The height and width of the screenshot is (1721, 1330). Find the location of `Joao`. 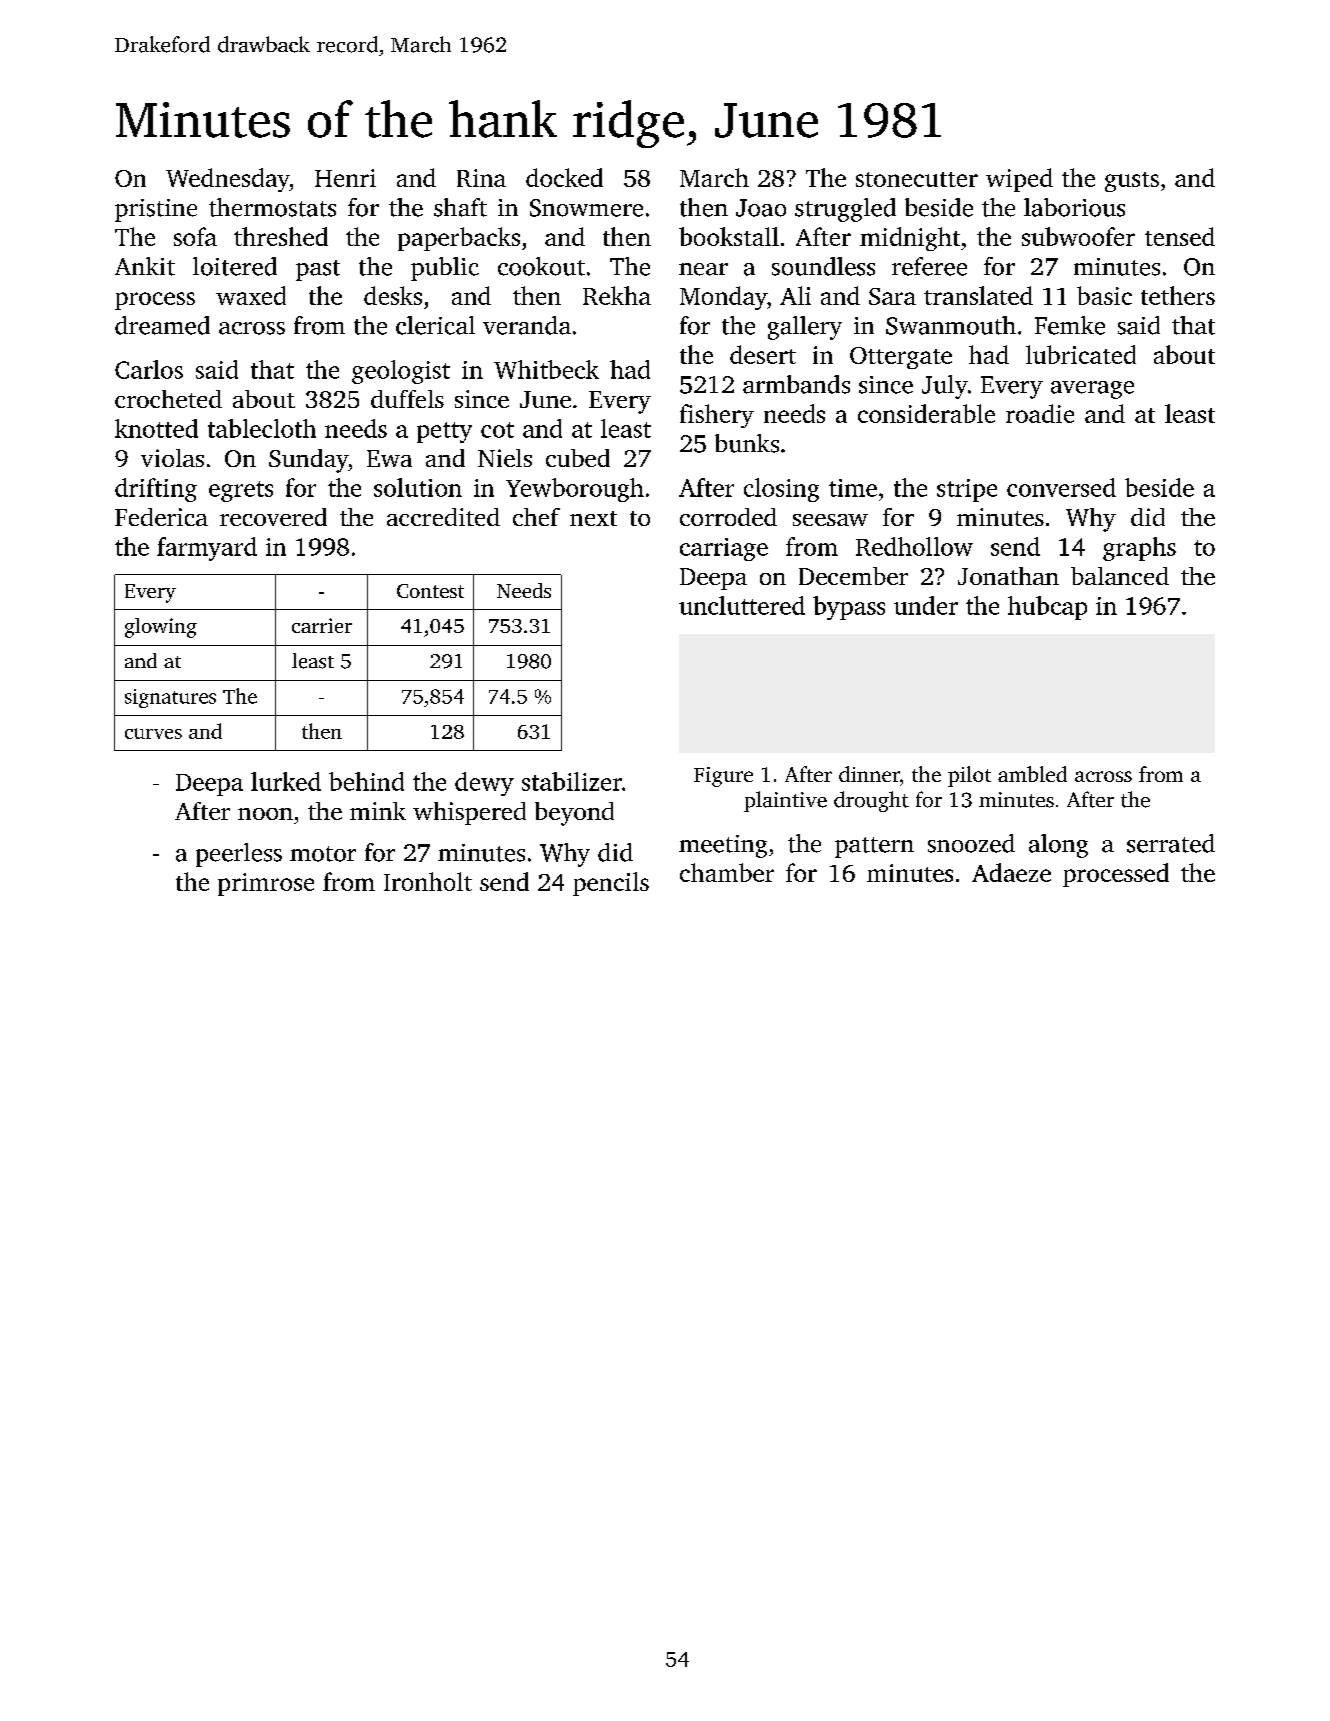

Joao is located at coordinates (761, 208).
